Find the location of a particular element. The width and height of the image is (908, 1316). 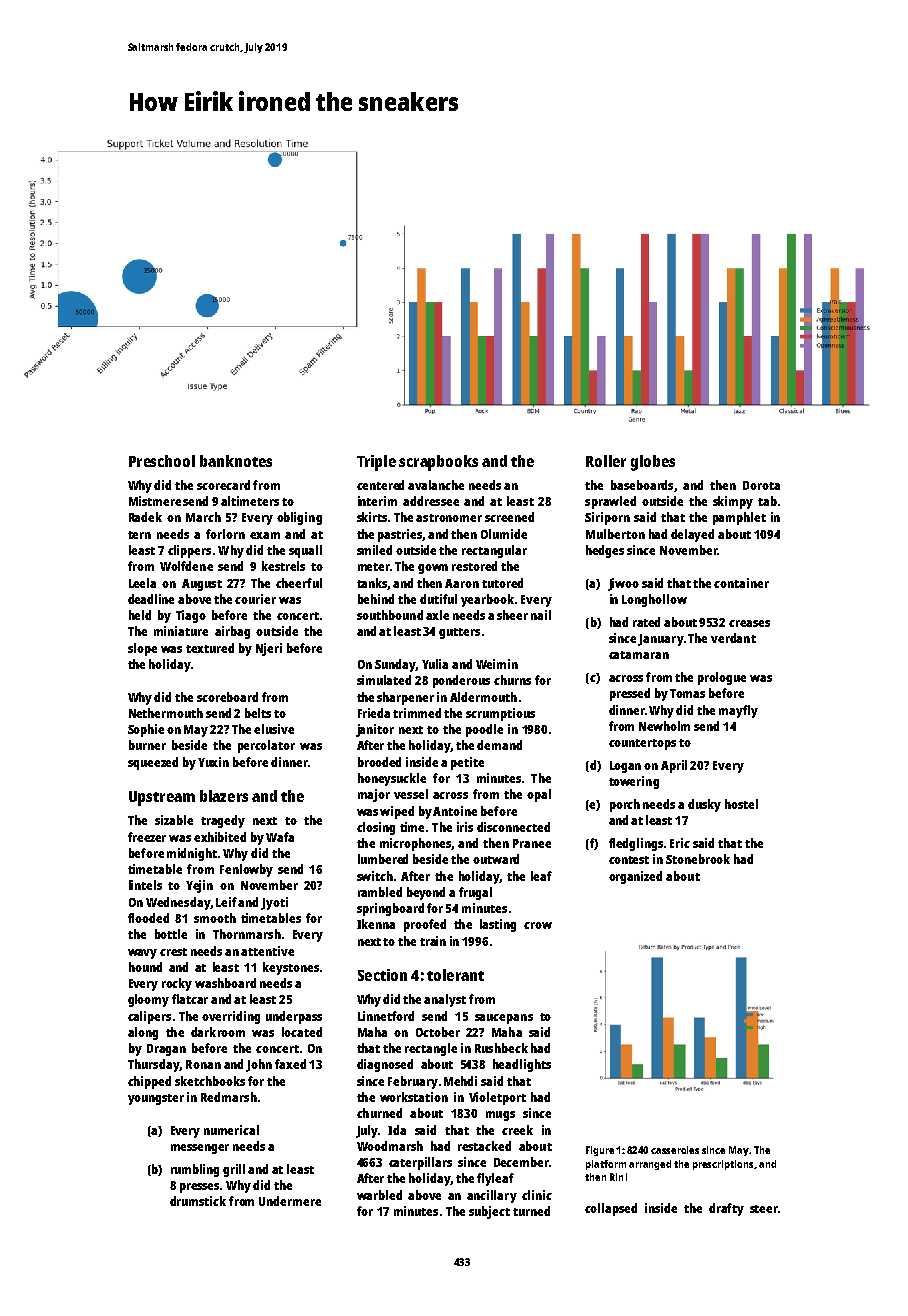

Preschool is located at coordinates (162, 461).
